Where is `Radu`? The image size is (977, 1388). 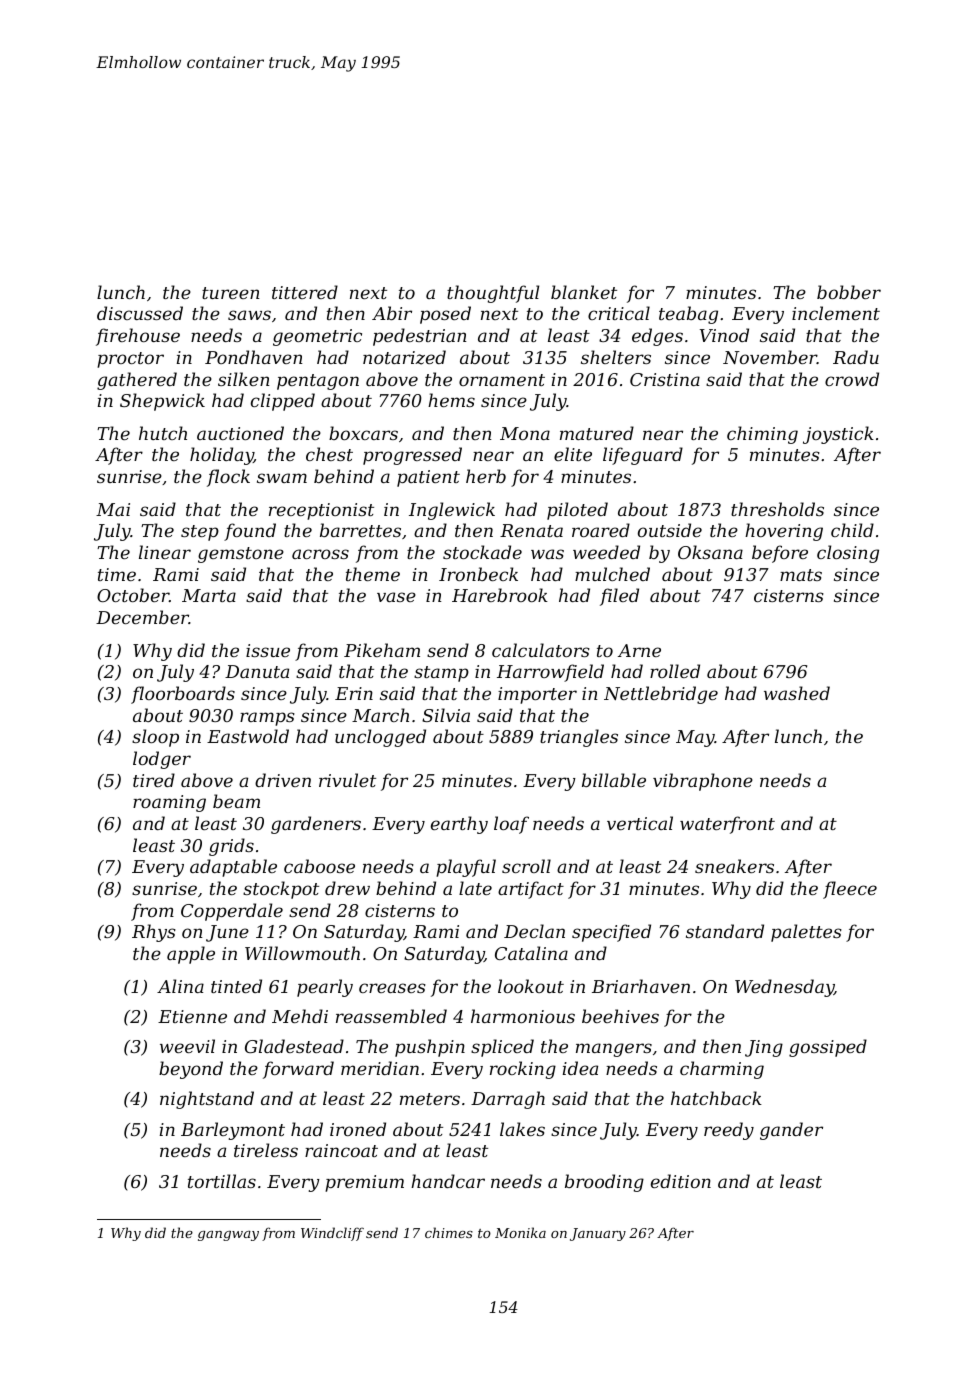
Radu is located at coordinates (856, 357).
